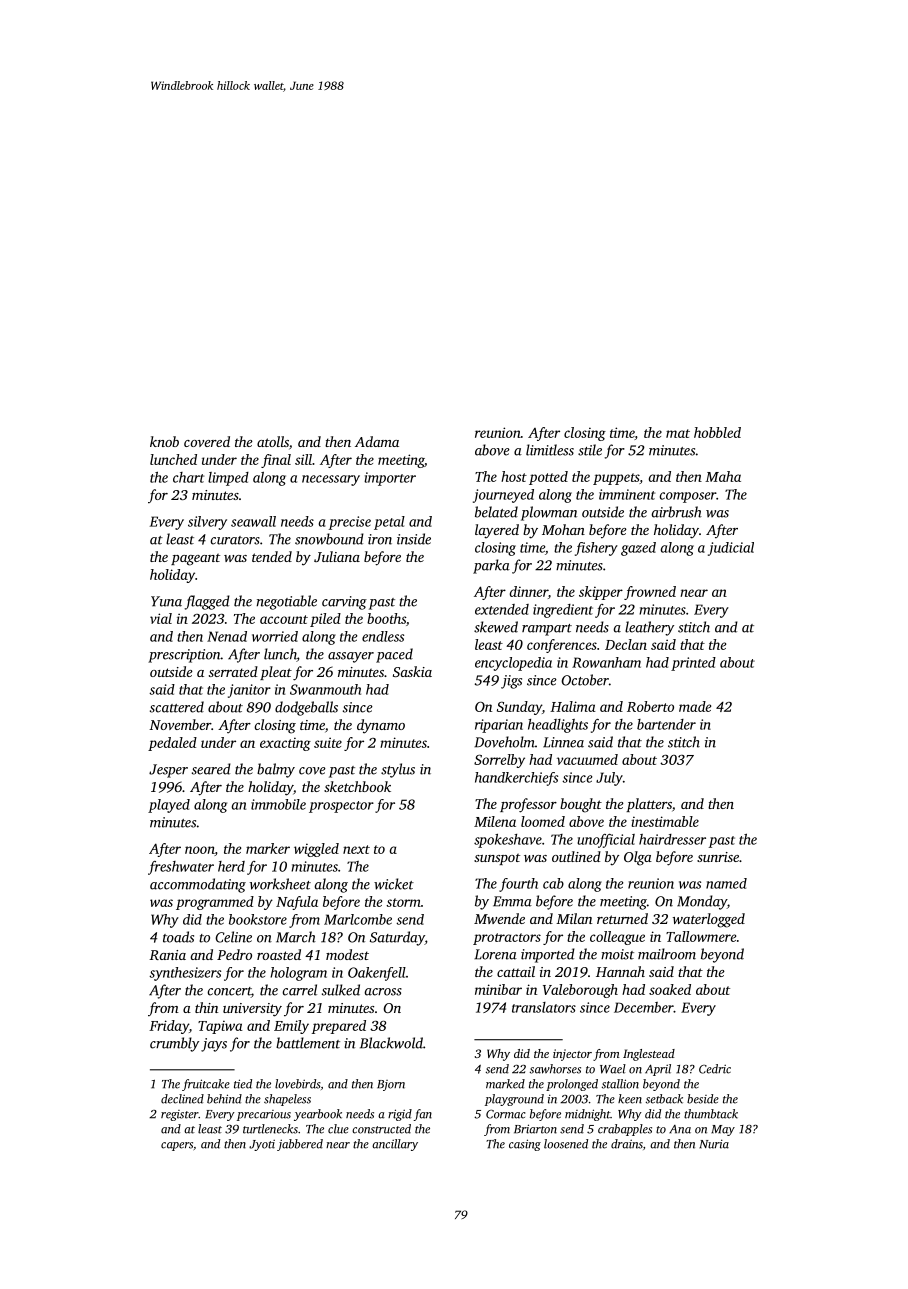  What do you see at coordinates (620, 1084) in the image?
I see `stallion` at bounding box center [620, 1084].
